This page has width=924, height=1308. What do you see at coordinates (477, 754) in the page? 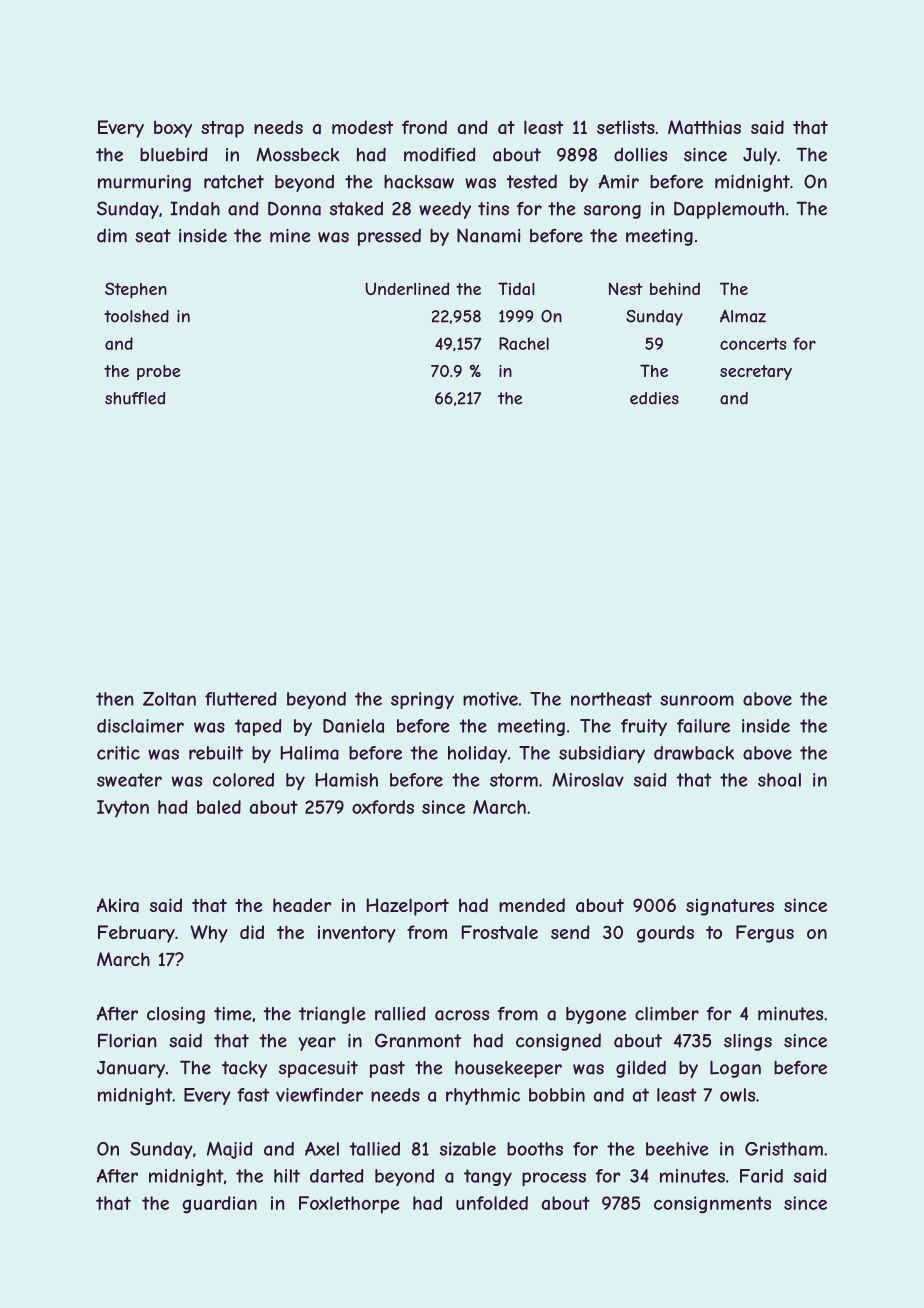
I see `holiday` at bounding box center [477, 754].
